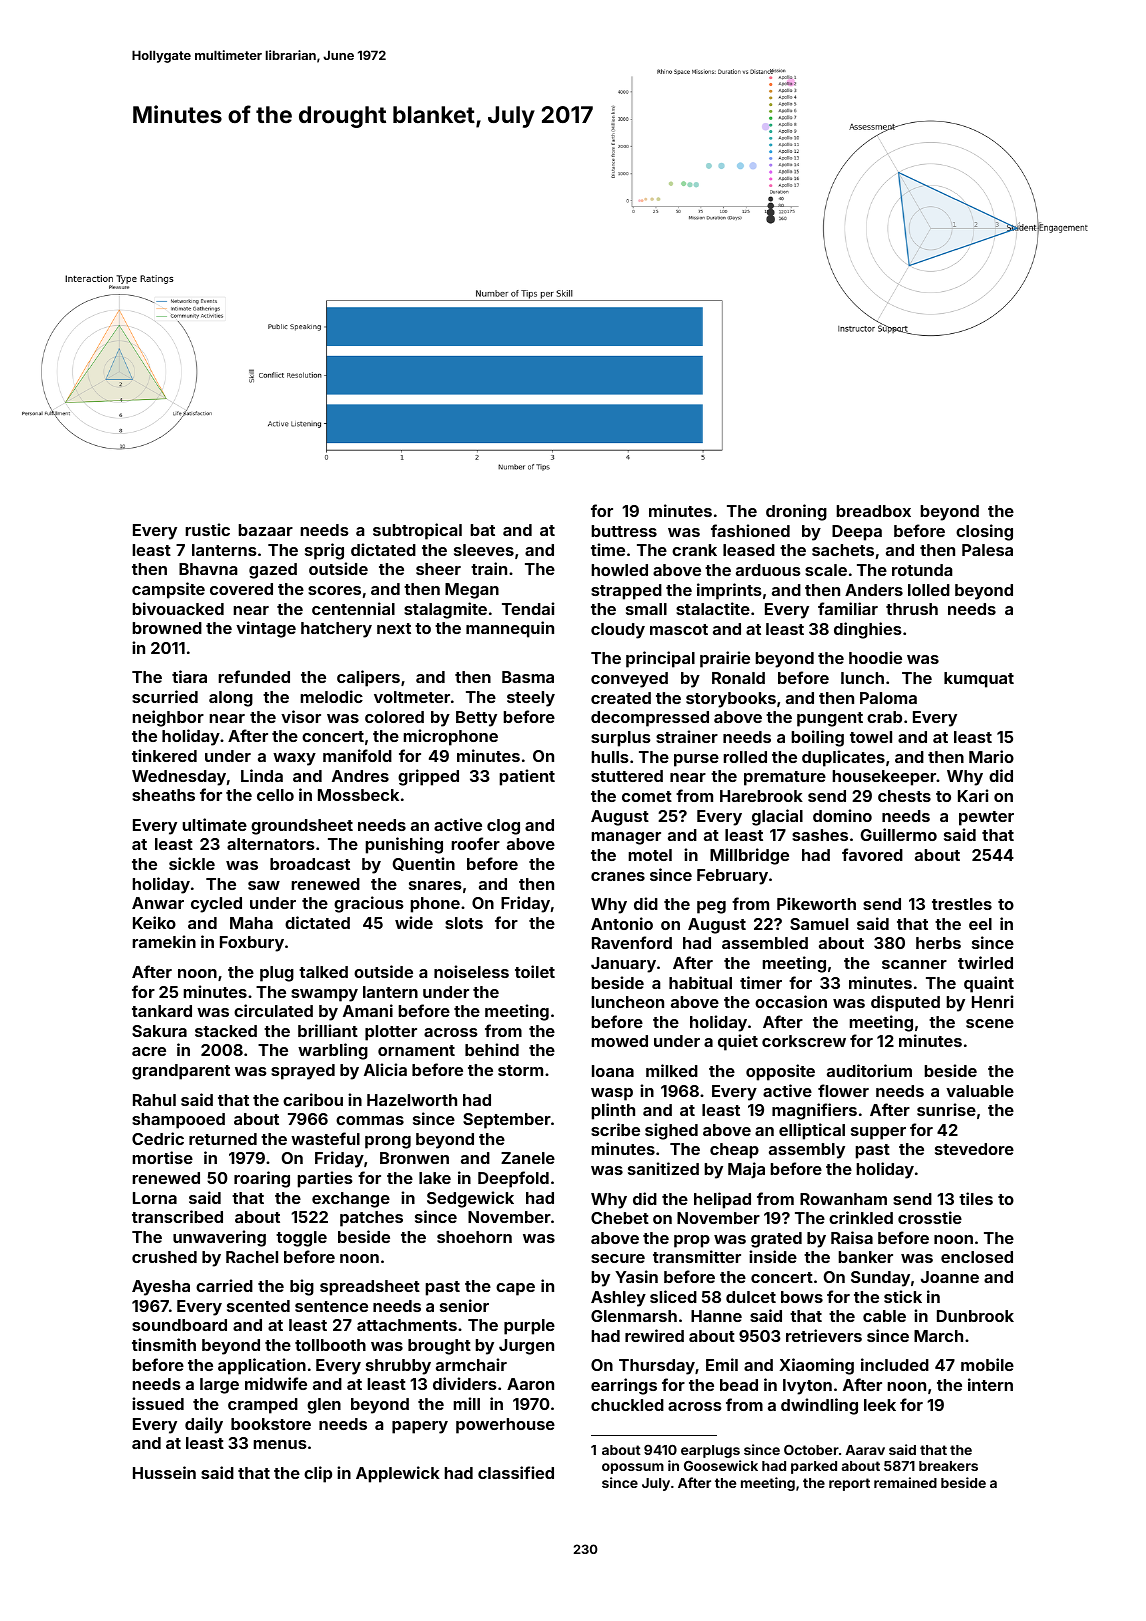 Image resolution: width=1146 pixels, height=1621 pixels. Describe the element at coordinates (694, 550) in the screenshot. I see `crank` at that location.
